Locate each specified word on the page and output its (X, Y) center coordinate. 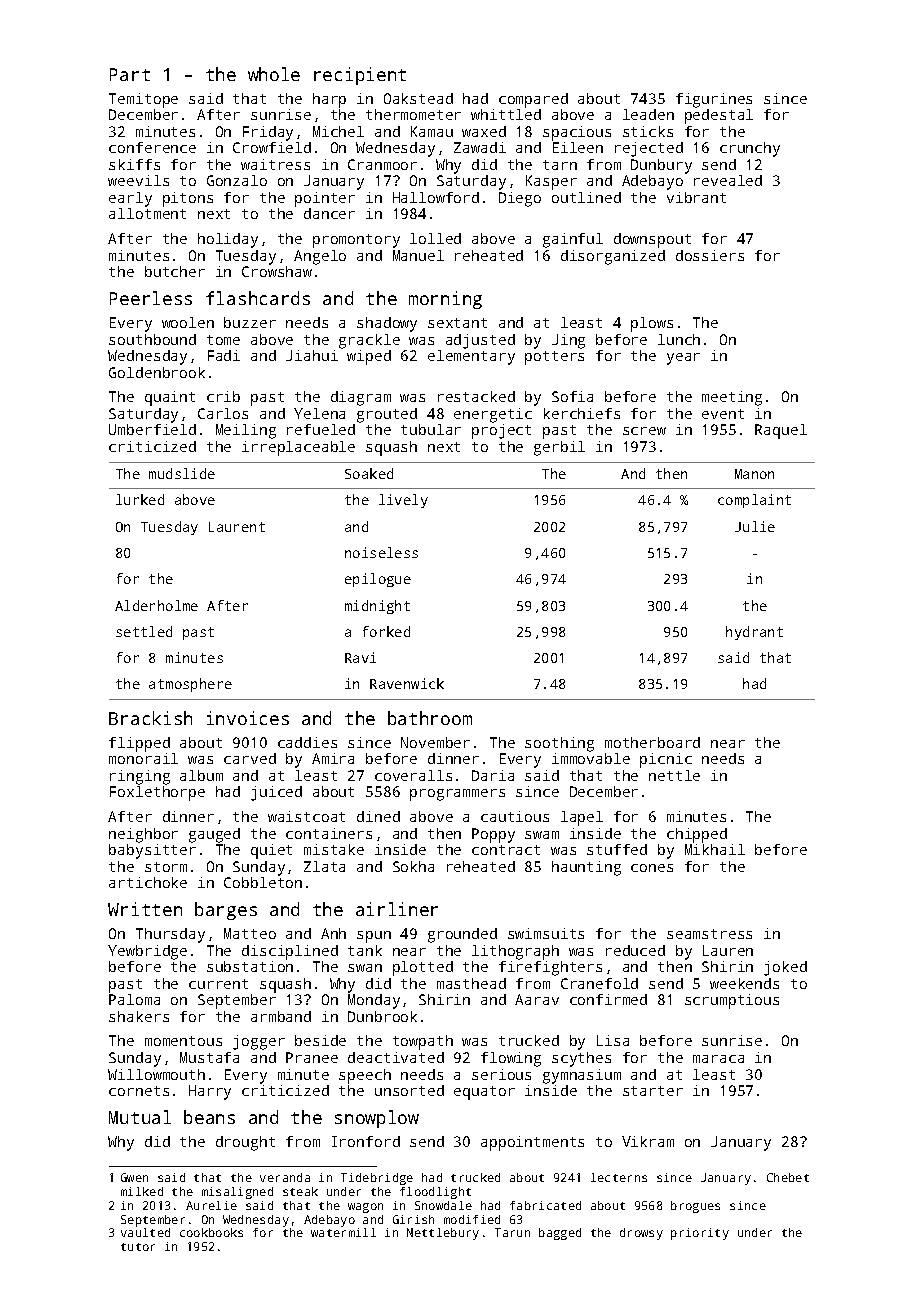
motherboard (652, 742)
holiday (228, 240)
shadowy (387, 324)
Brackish (150, 718)
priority (700, 1234)
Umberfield (152, 429)
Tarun (512, 1232)
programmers (457, 795)
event (723, 414)
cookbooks (211, 1232)
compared (533, 100)
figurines (714, 100)
